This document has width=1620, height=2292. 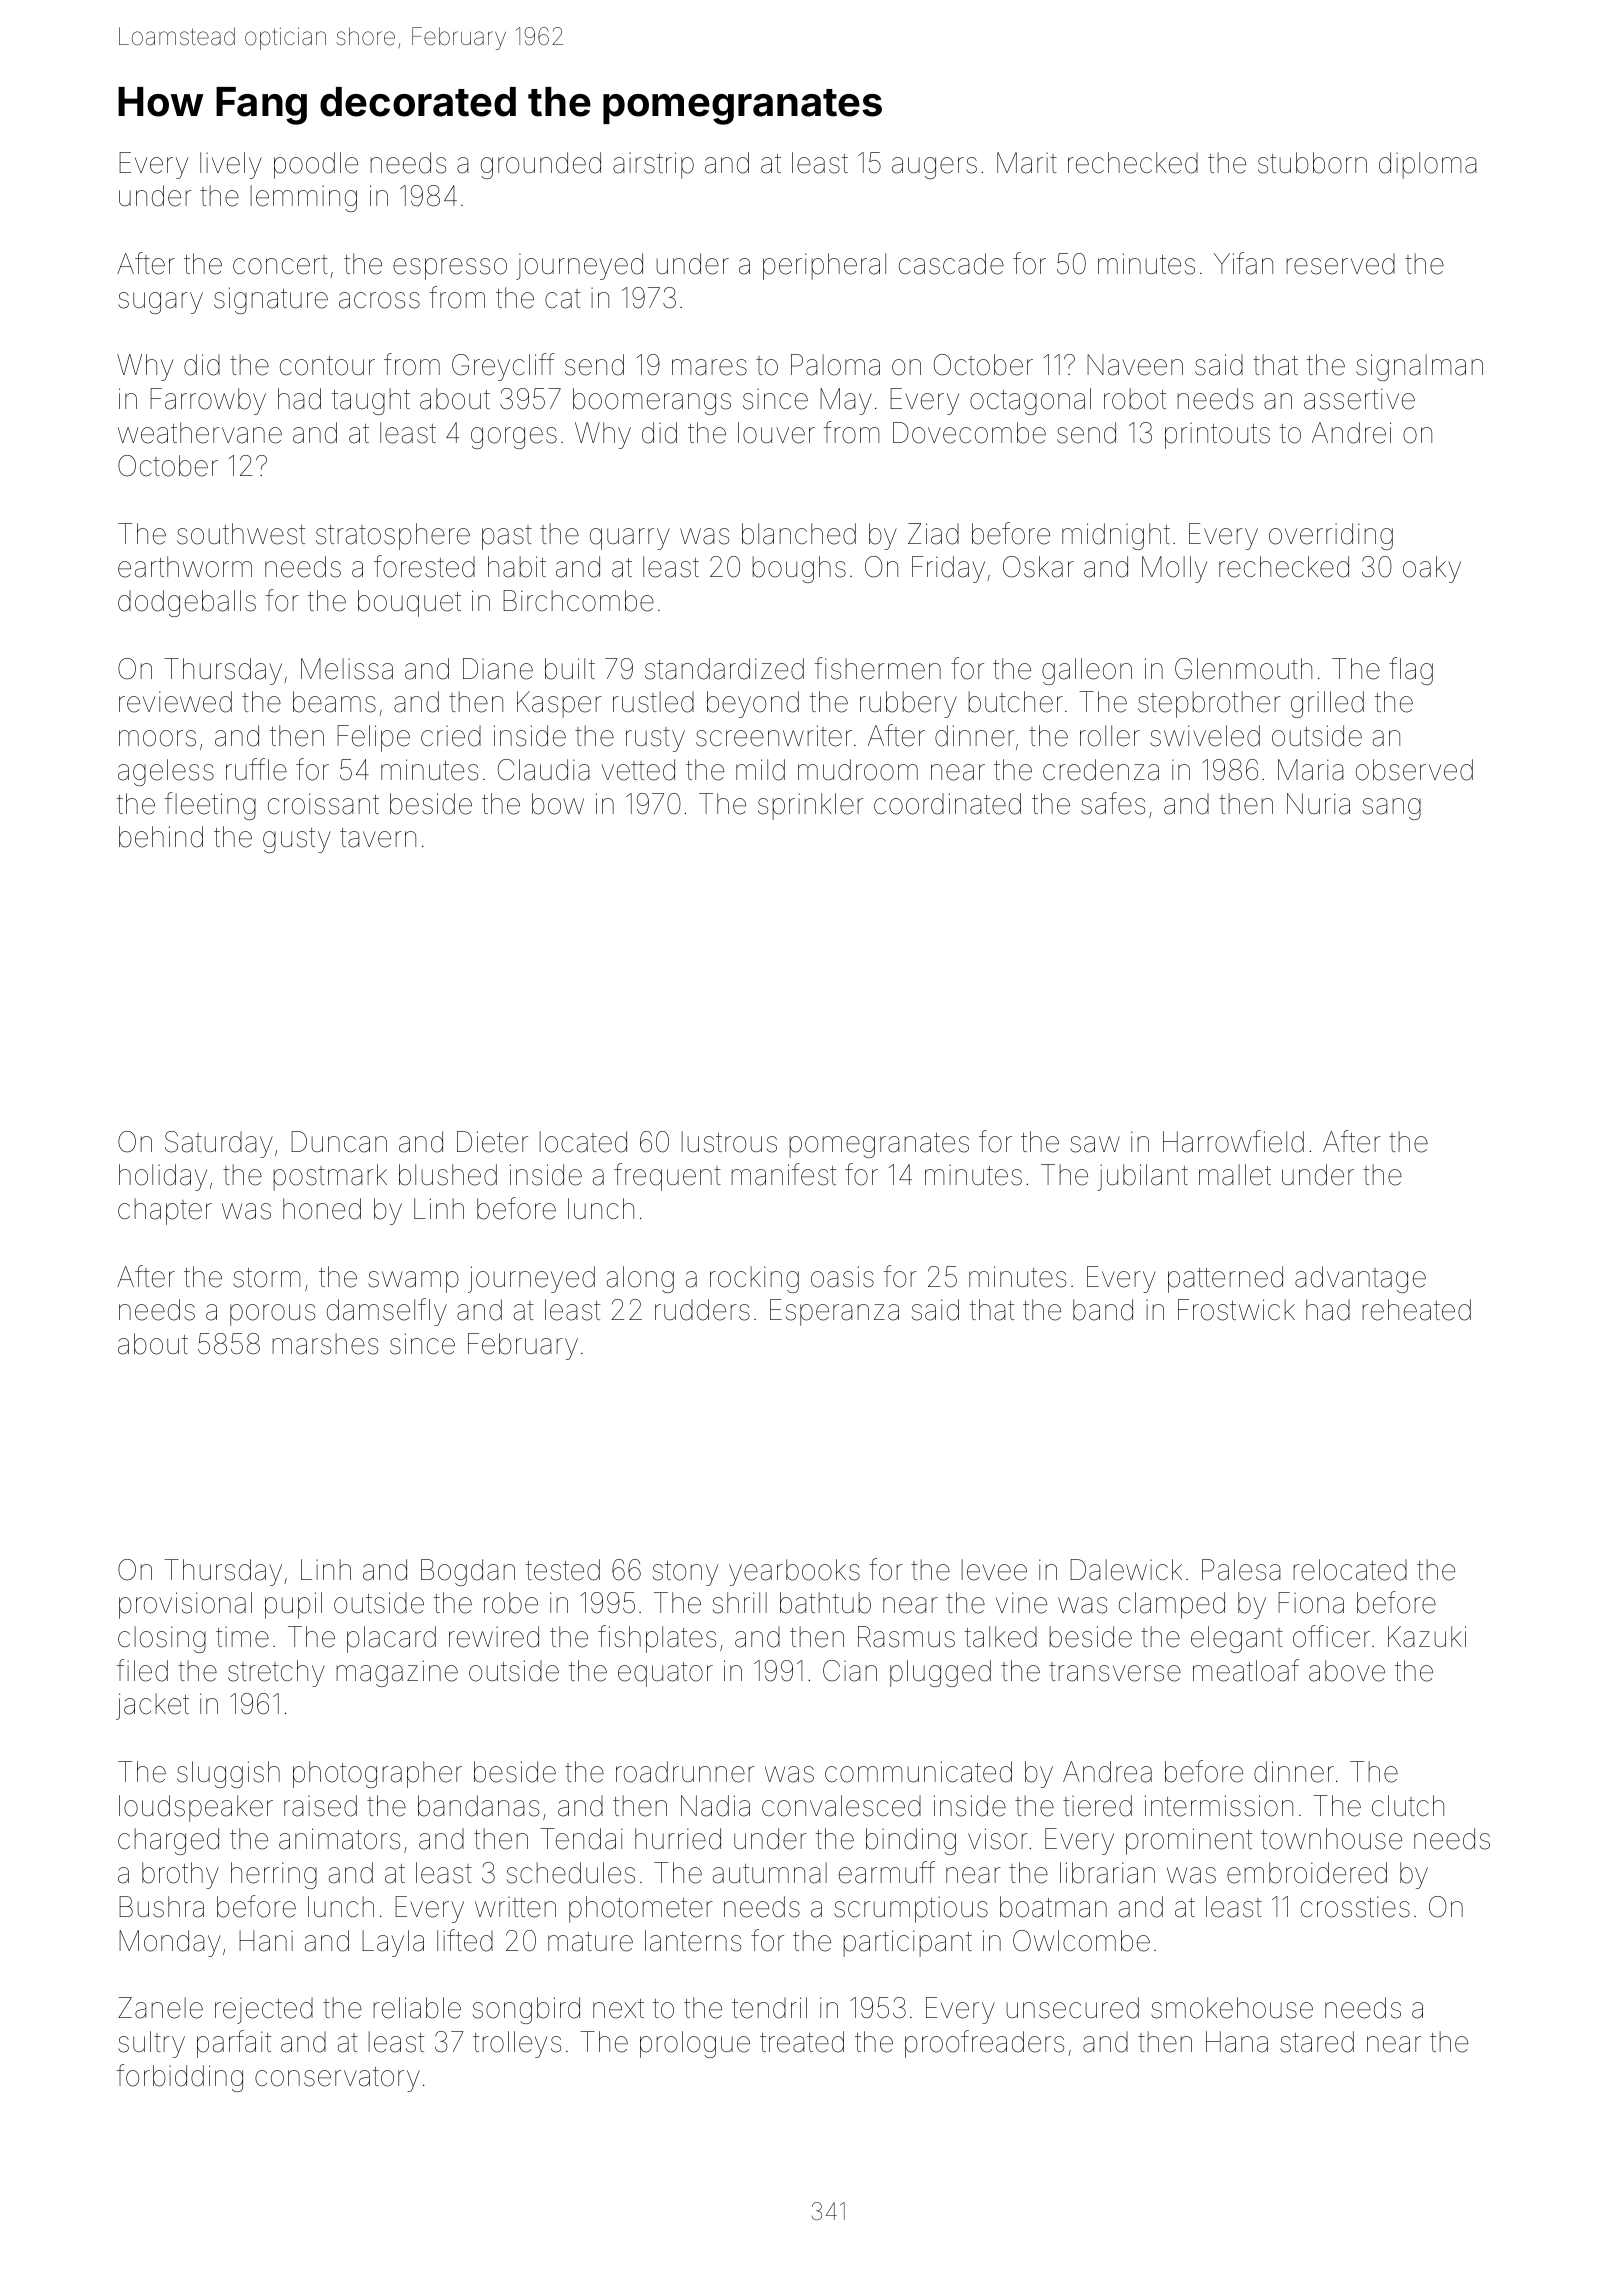 What do you see at coordinates (984, 2044) in the document?
I see `proofreaders` at bounding box center [984, 2044].
